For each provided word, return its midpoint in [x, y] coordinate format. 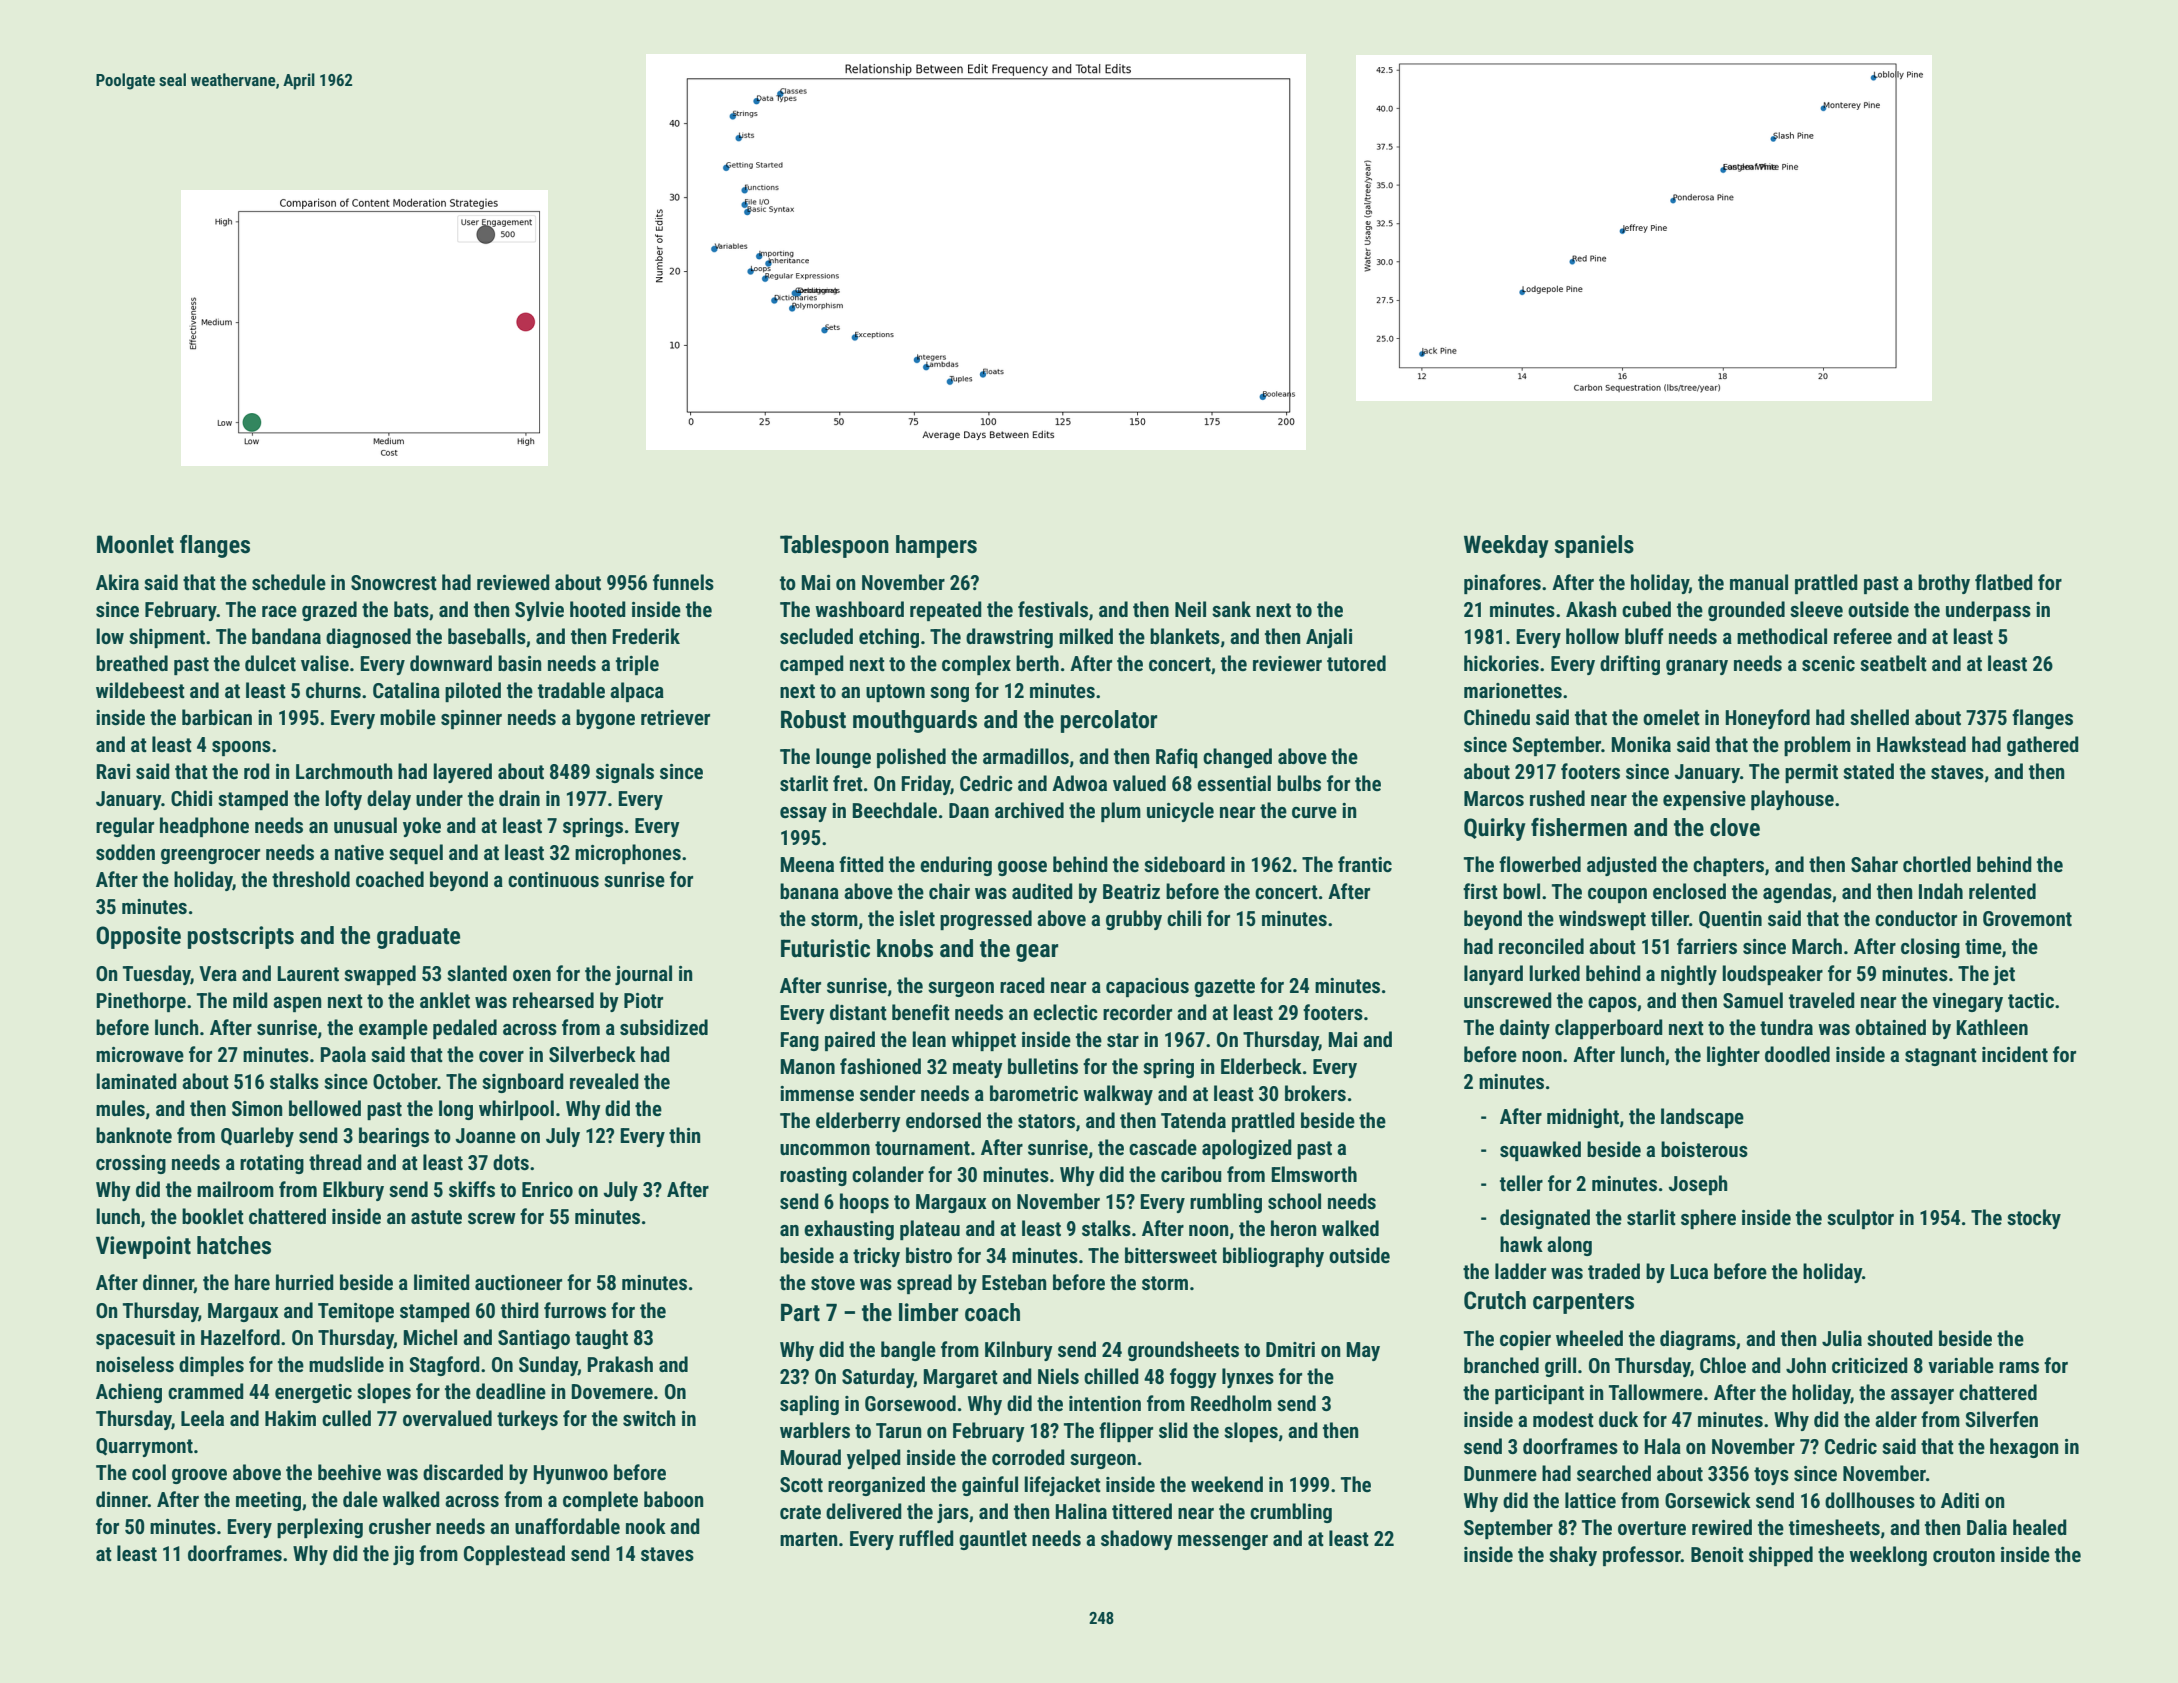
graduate [418, 937]
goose [1022, 868]
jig [403, 1555]
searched [1614, 1473]
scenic [1828, 663]
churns [333, 690]
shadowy [1137, 1540]
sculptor [1860, 1219]
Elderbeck [1261, 1066]
